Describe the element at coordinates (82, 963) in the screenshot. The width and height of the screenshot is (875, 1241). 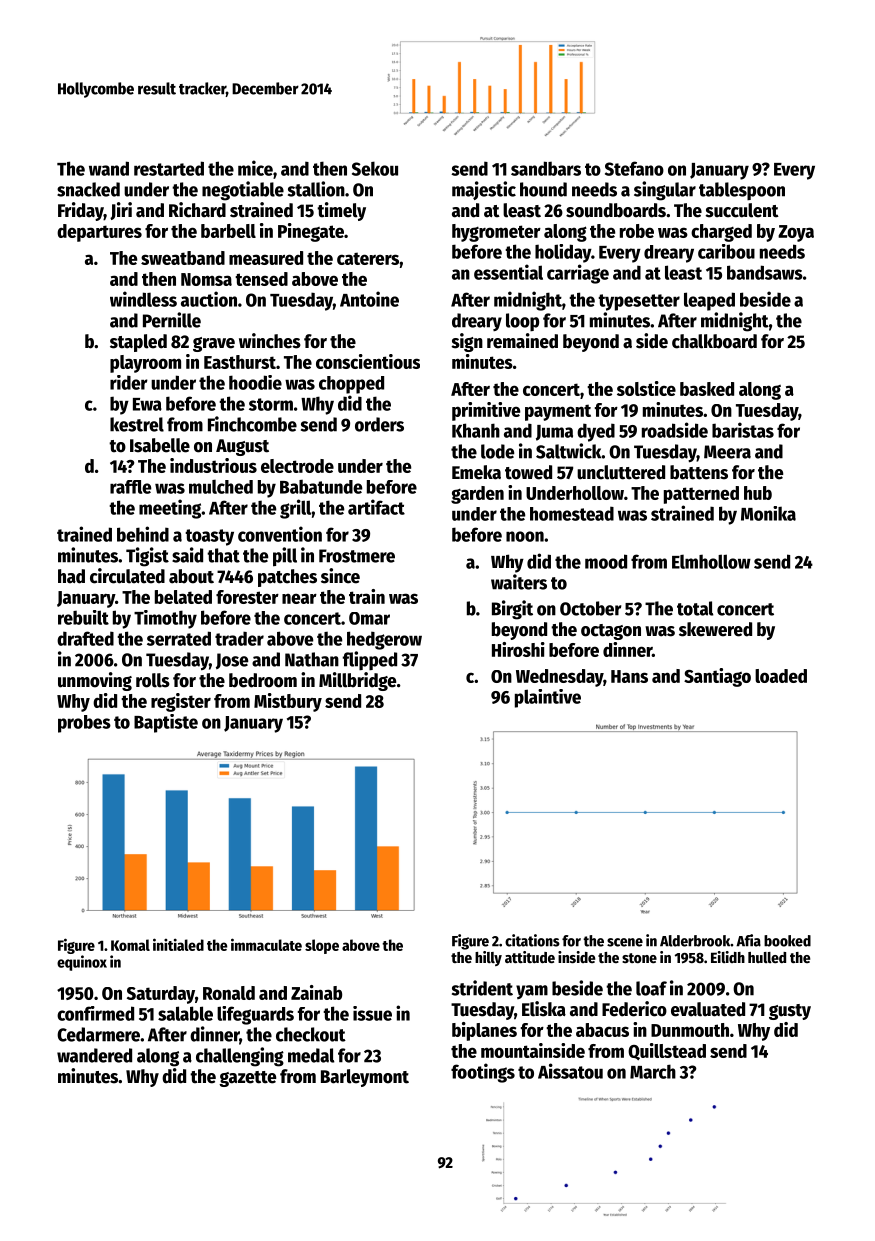
I see `equinox` at that location.
